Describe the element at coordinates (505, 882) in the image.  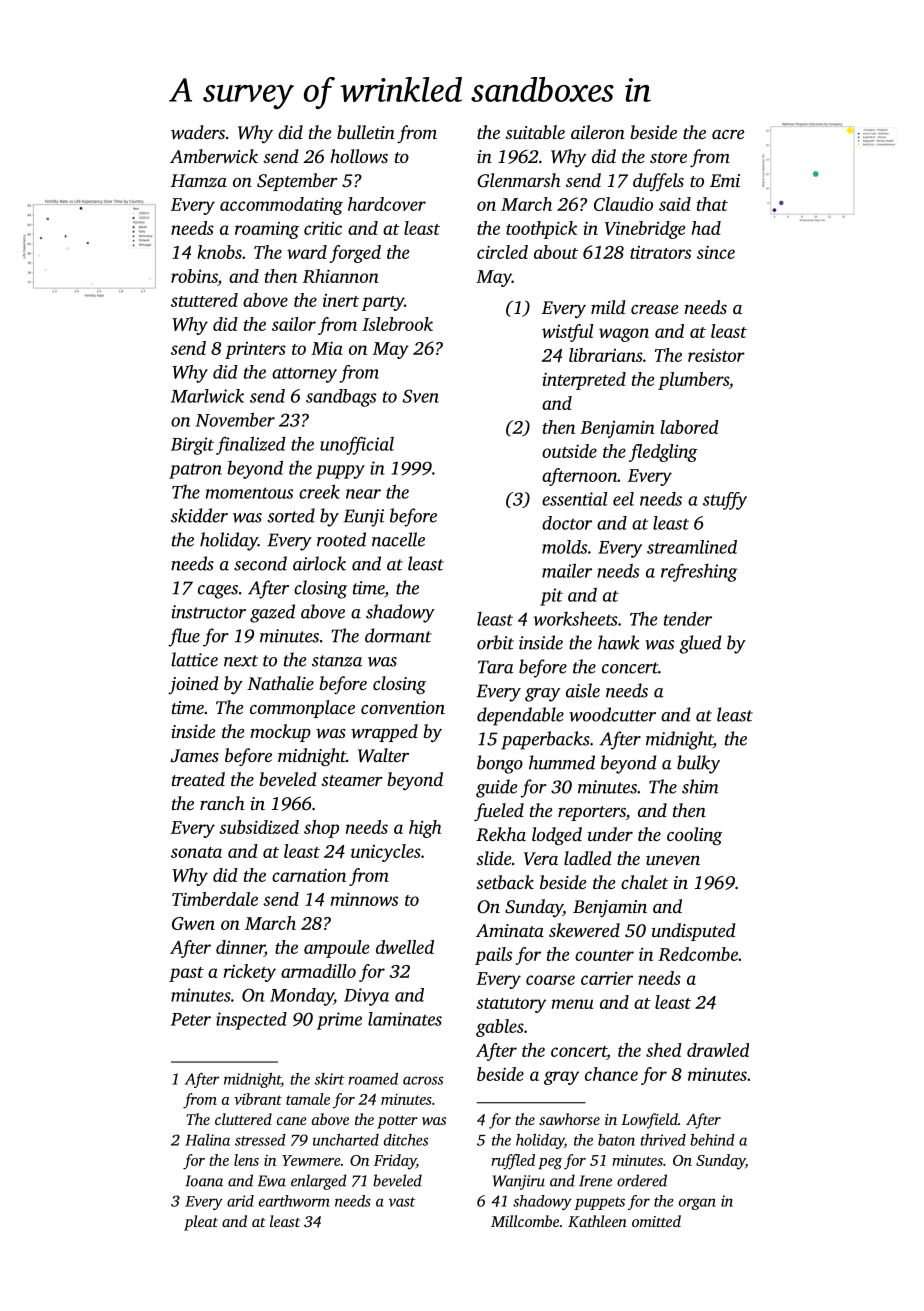
I see `setback` at that location.
